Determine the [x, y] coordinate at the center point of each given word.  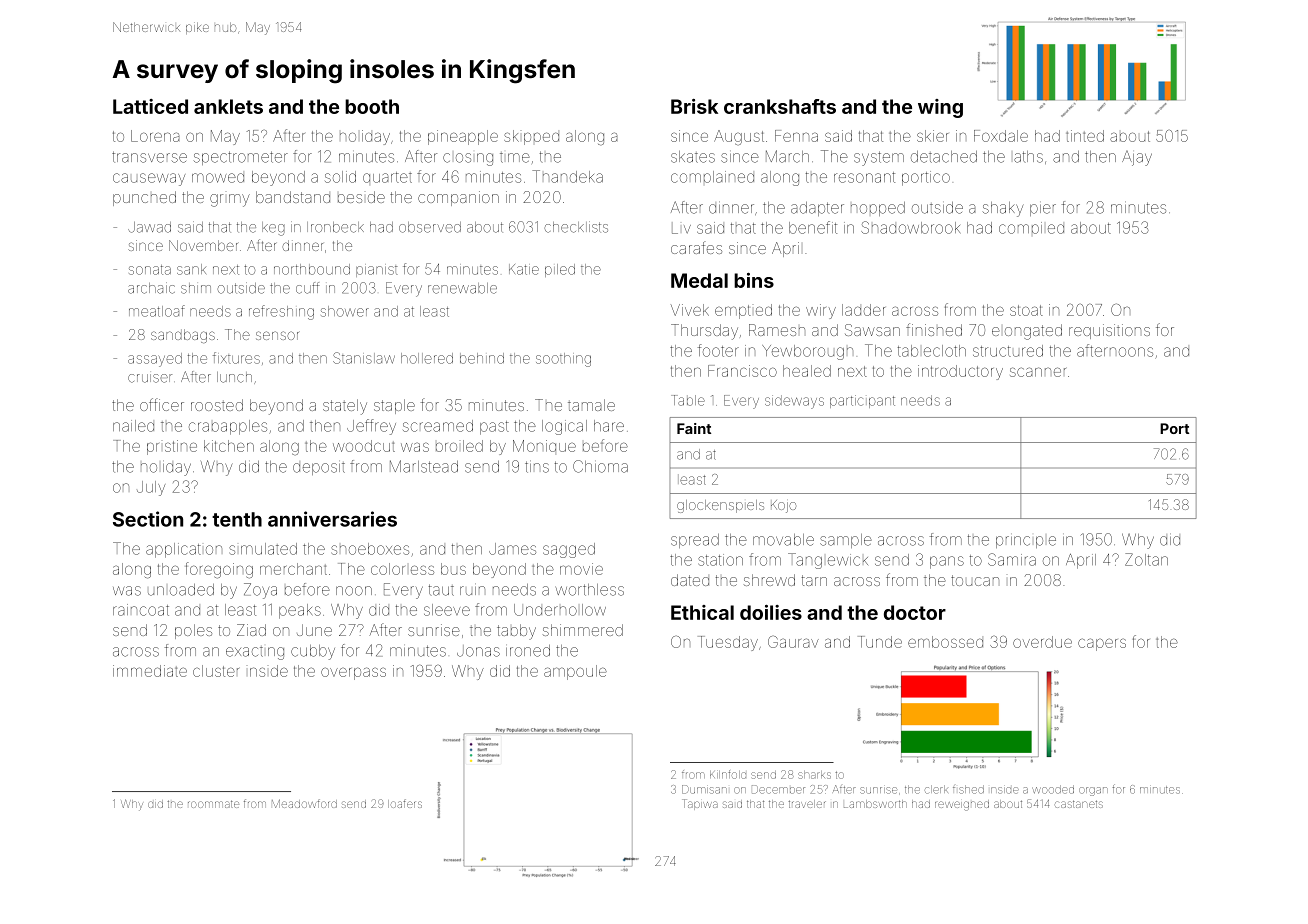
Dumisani [704, 789]
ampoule [575, 672]
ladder [863, 310]
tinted [1085, 136]
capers [1102, 644]
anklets [228, 106]
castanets [1079, 804]
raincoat [141, 610]
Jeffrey [371, 427]
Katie [524, 269]
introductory [960, 372]
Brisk [694, 106]
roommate [213, 804]
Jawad [149, 227]
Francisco [742, 371]
